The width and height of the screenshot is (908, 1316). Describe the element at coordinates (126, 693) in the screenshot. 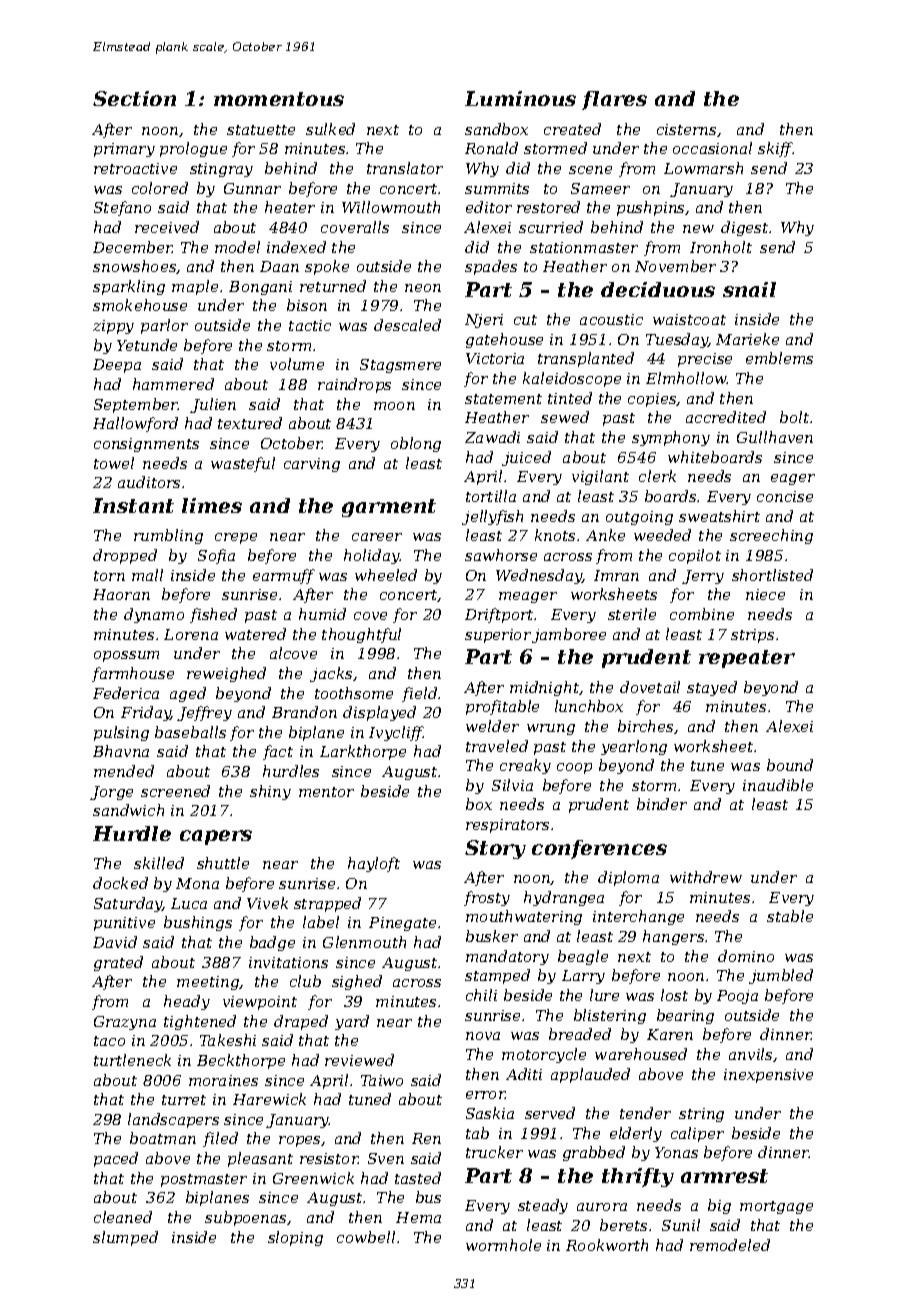

I see `Federica` at that location.
